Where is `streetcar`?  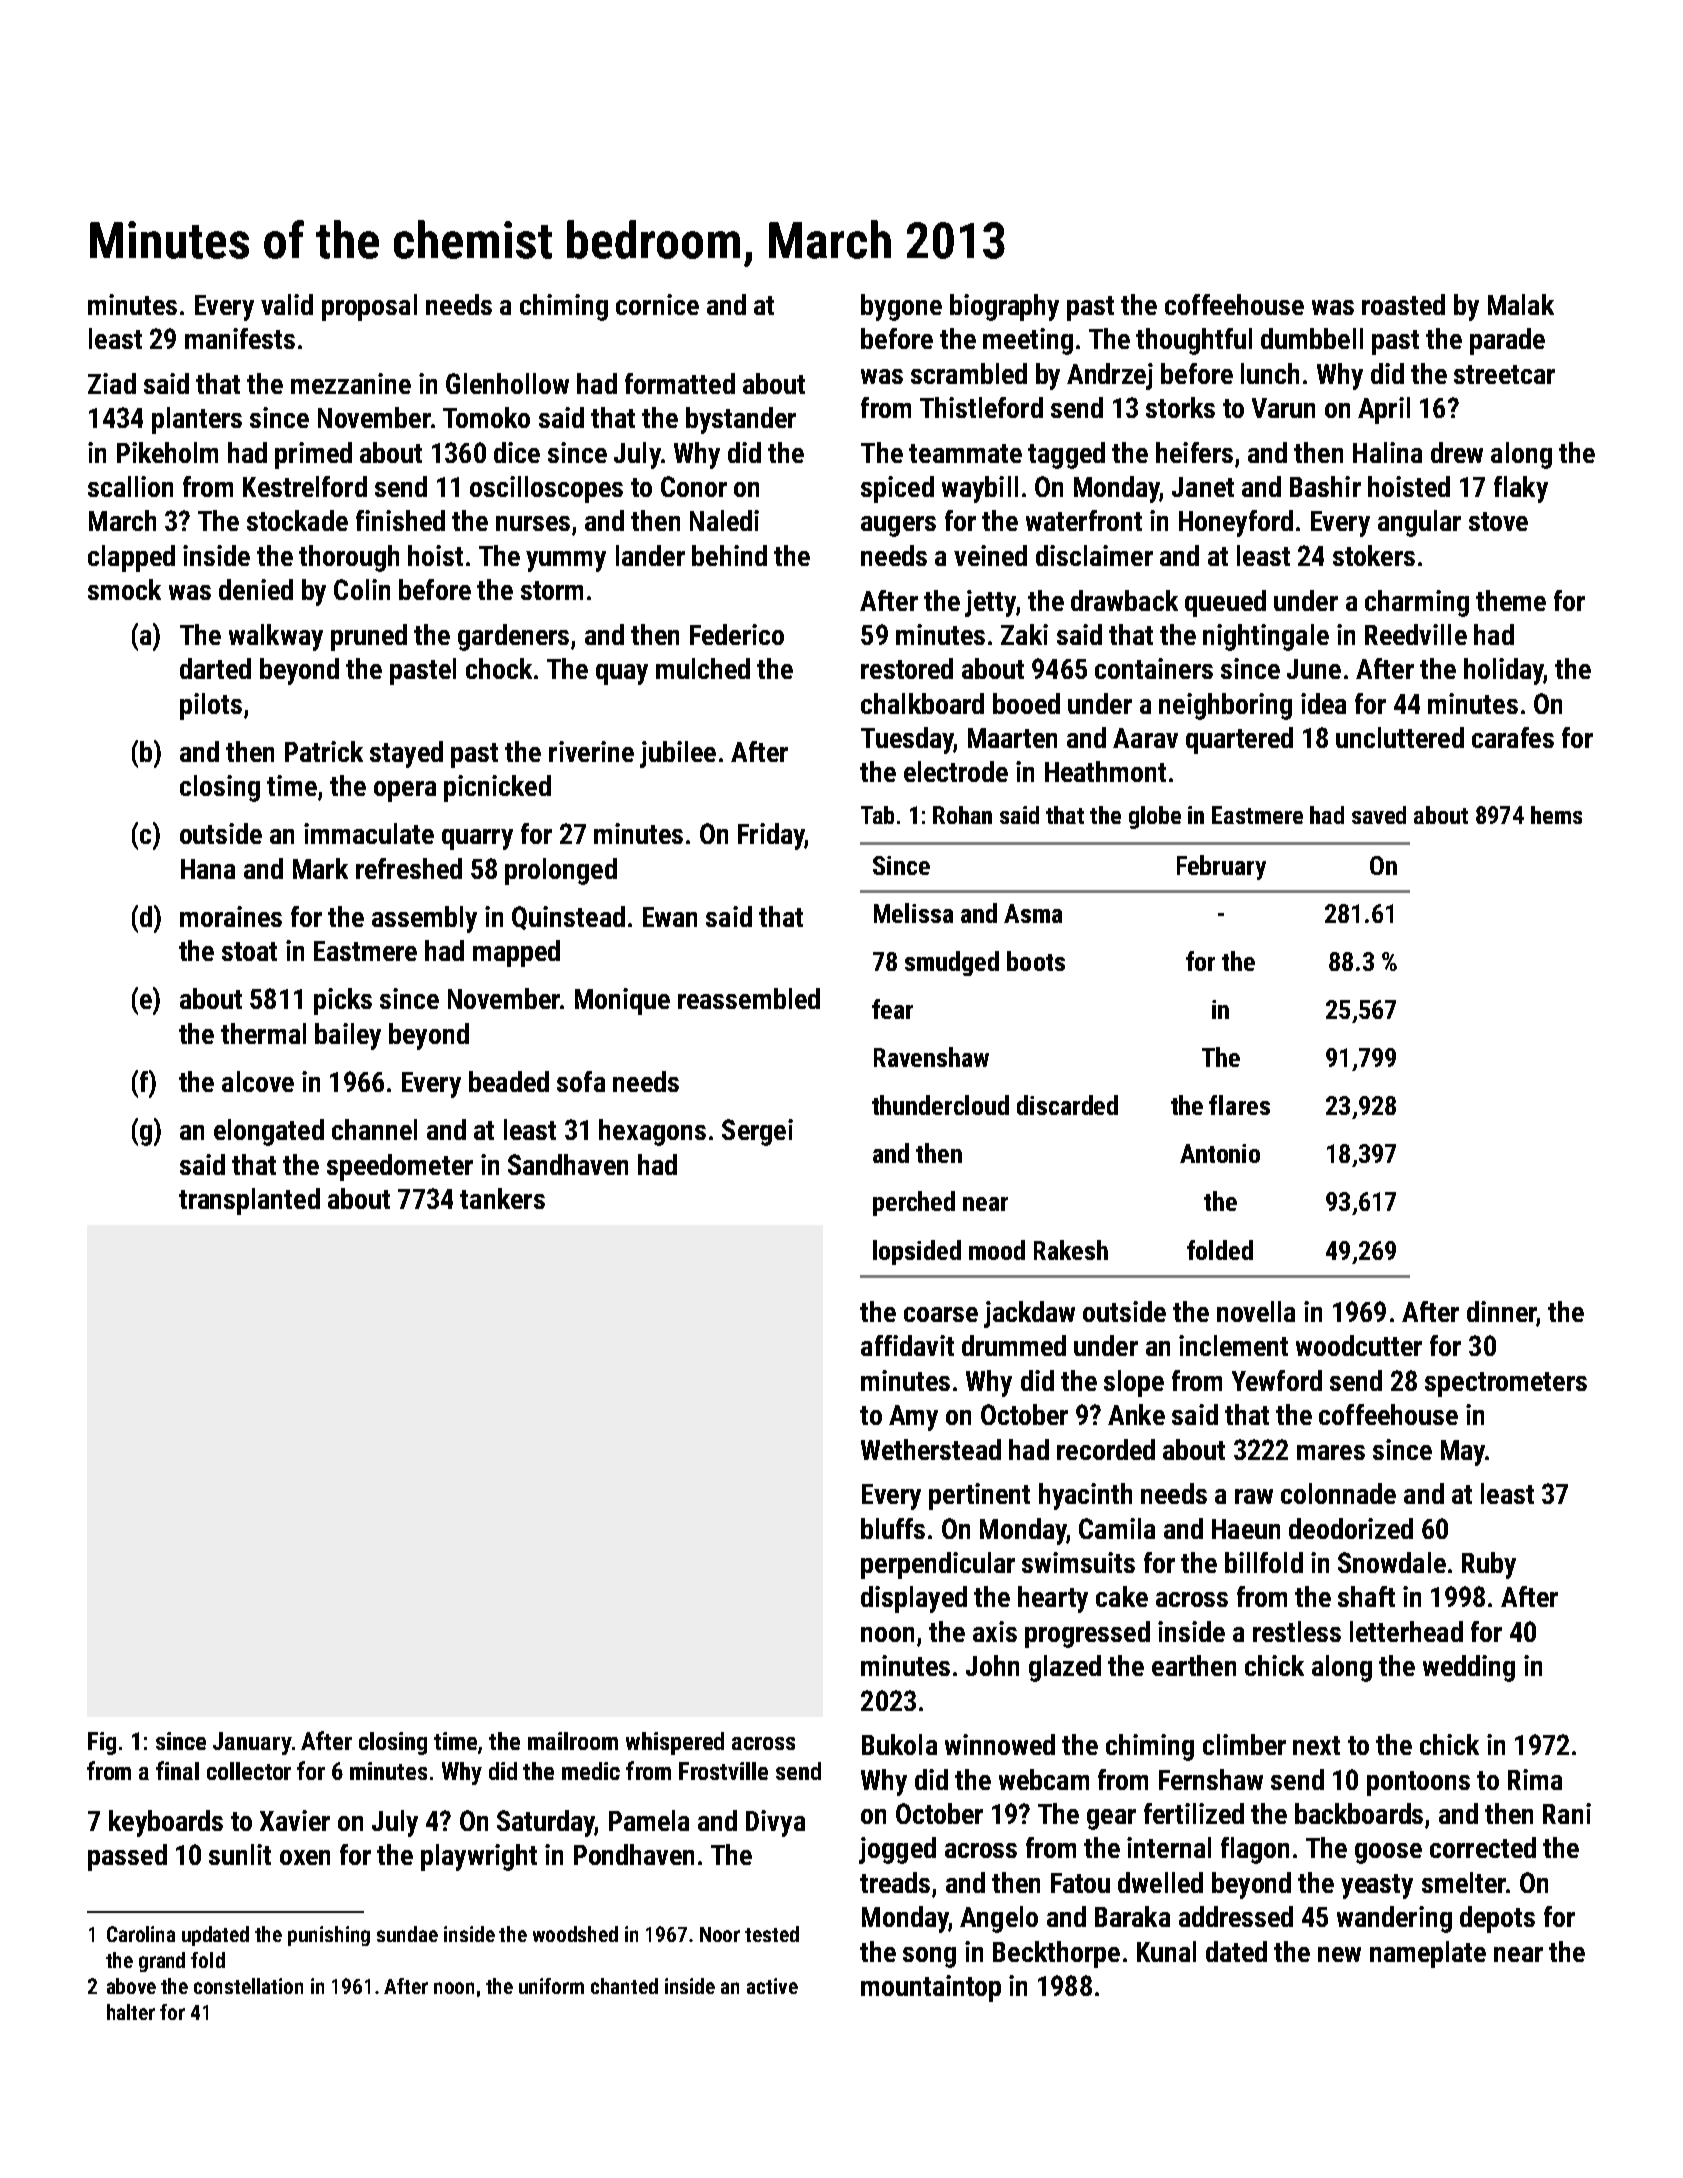 streetcar is located at coordinates (1504, 374).
